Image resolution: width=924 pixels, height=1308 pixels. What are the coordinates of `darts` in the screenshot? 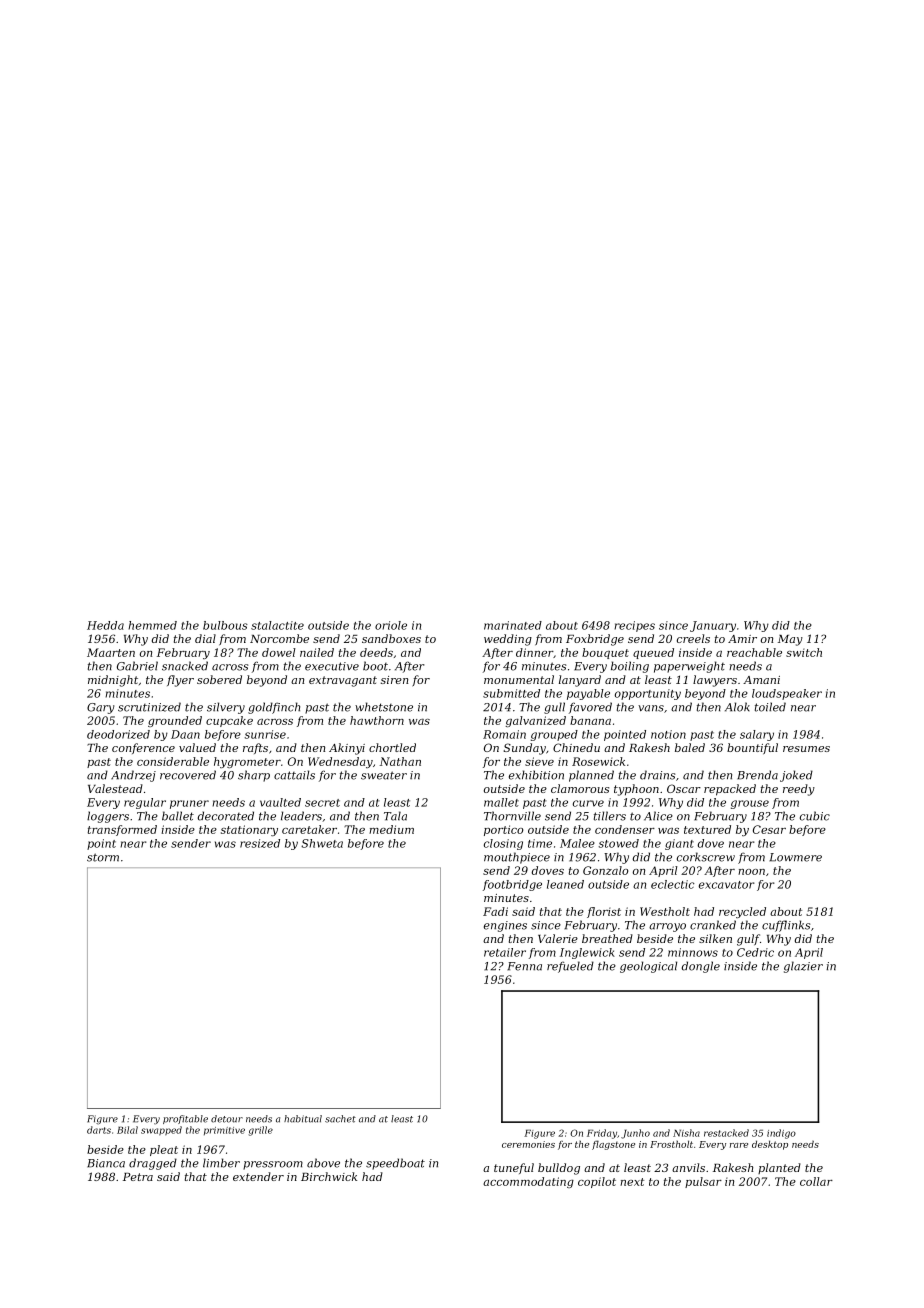 It's located at (99, 1130).
